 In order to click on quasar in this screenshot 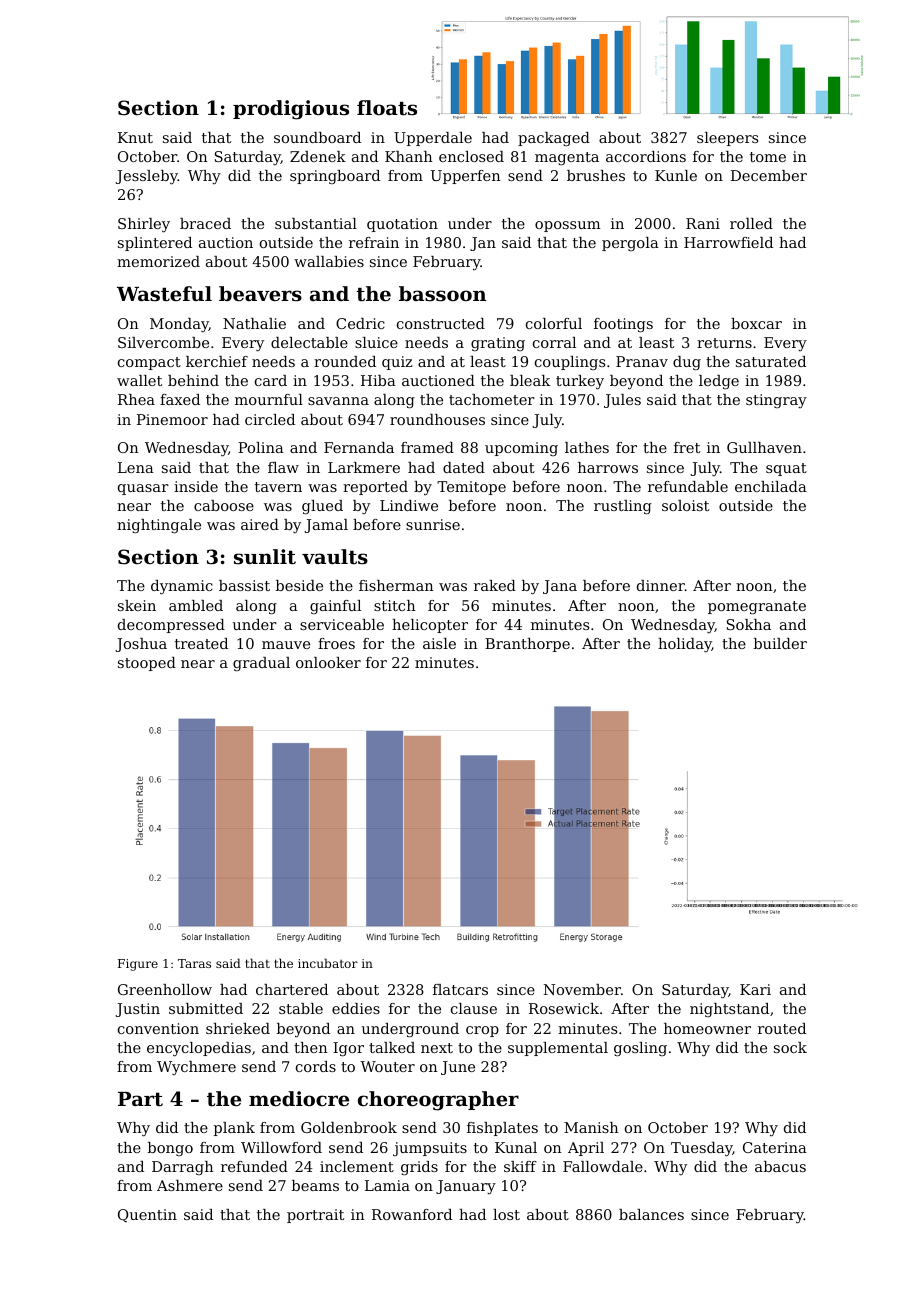, I will do `click(143, 489)`.
